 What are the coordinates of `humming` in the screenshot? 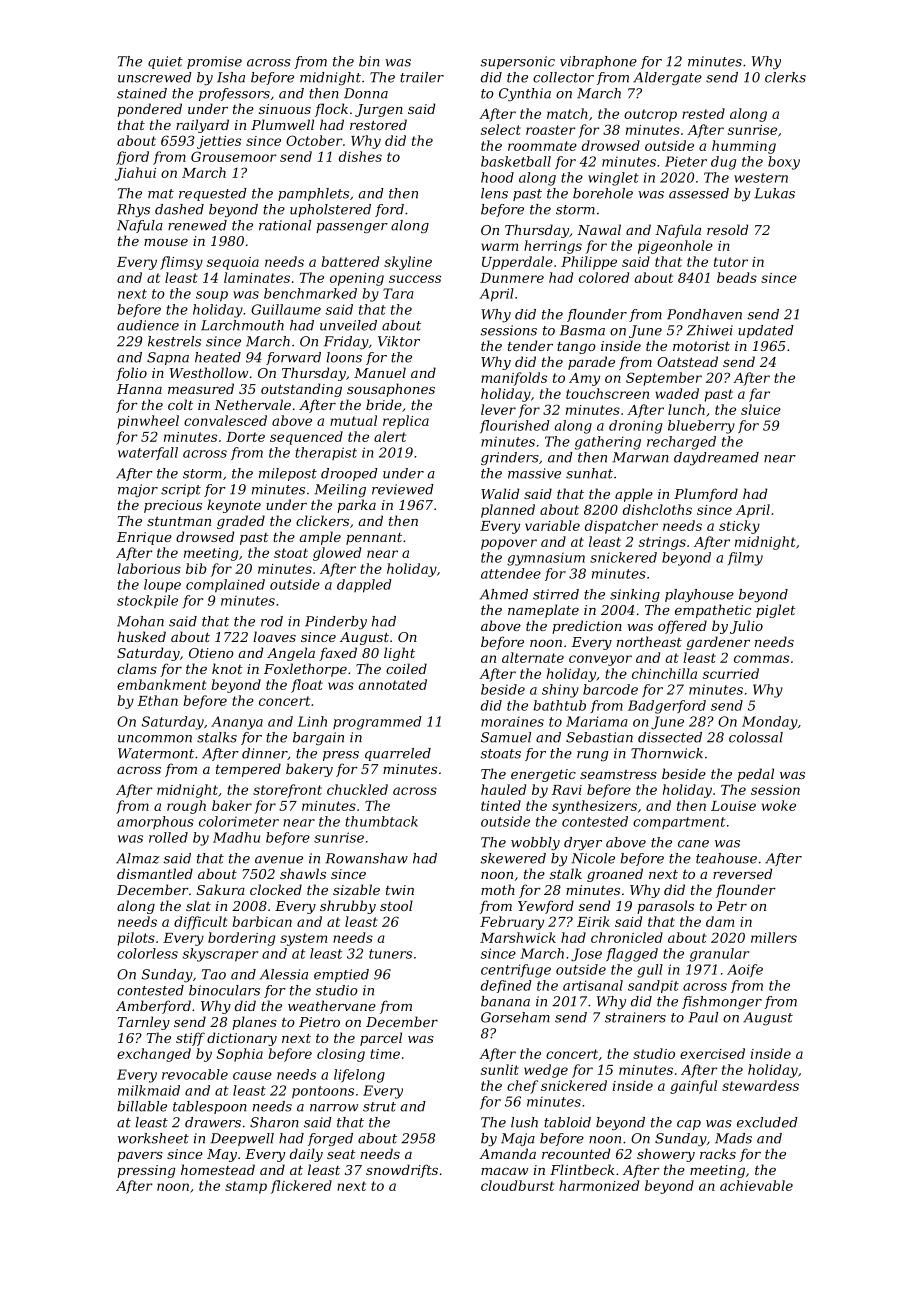 It's located at (744, 147).
